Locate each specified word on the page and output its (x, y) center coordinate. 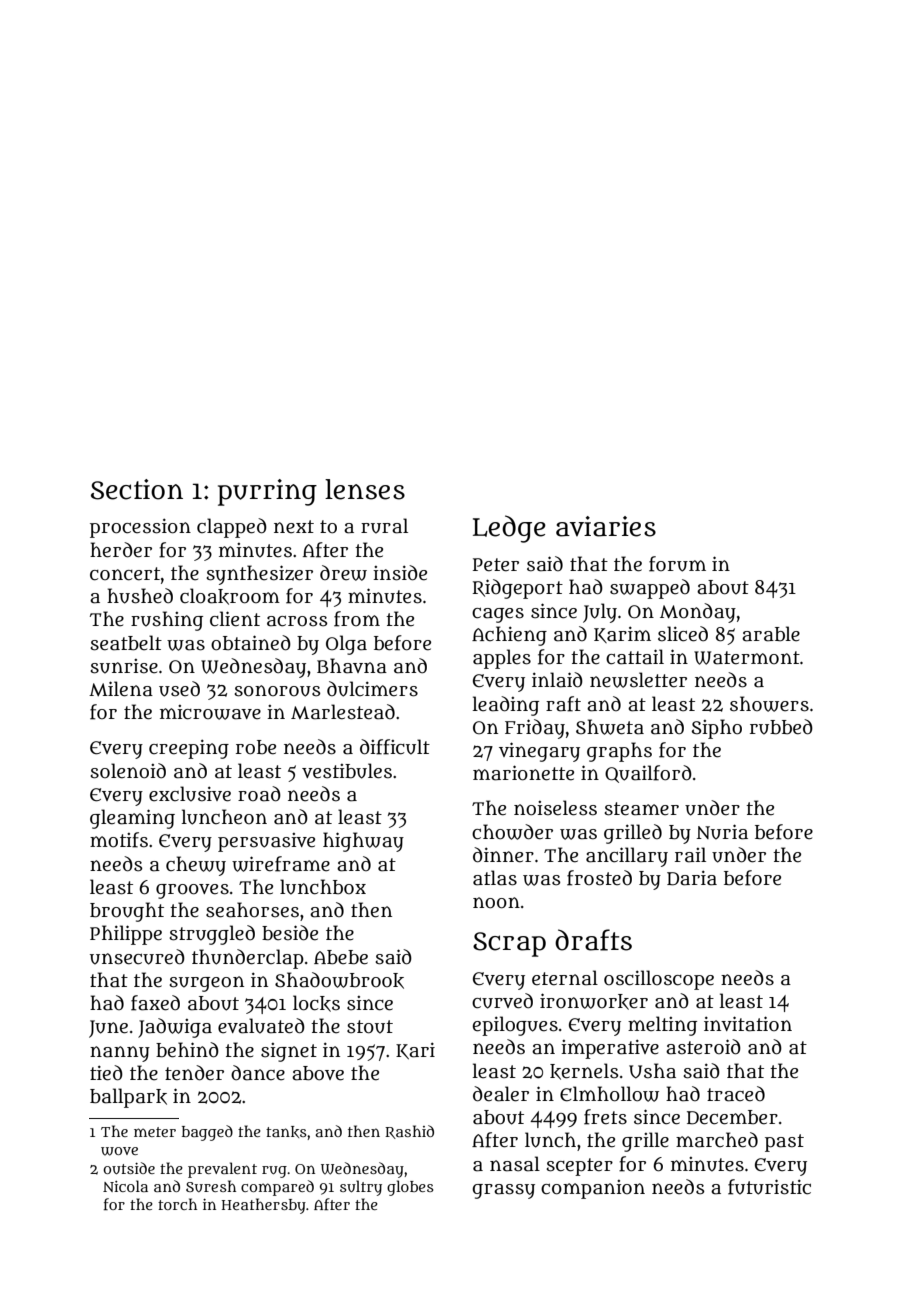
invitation (748, 1024)
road (259, 794)
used (179, 689)
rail (690, 855)
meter (155, 1132)
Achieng (509, 636)
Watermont (747, 658)
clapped (232, 528)
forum (677, 564)
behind (187, 1050)
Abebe (341, 957)
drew (343, 573)
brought (127, 912)
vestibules (347, 771)
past (784, 1143)
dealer (501, 1094)
